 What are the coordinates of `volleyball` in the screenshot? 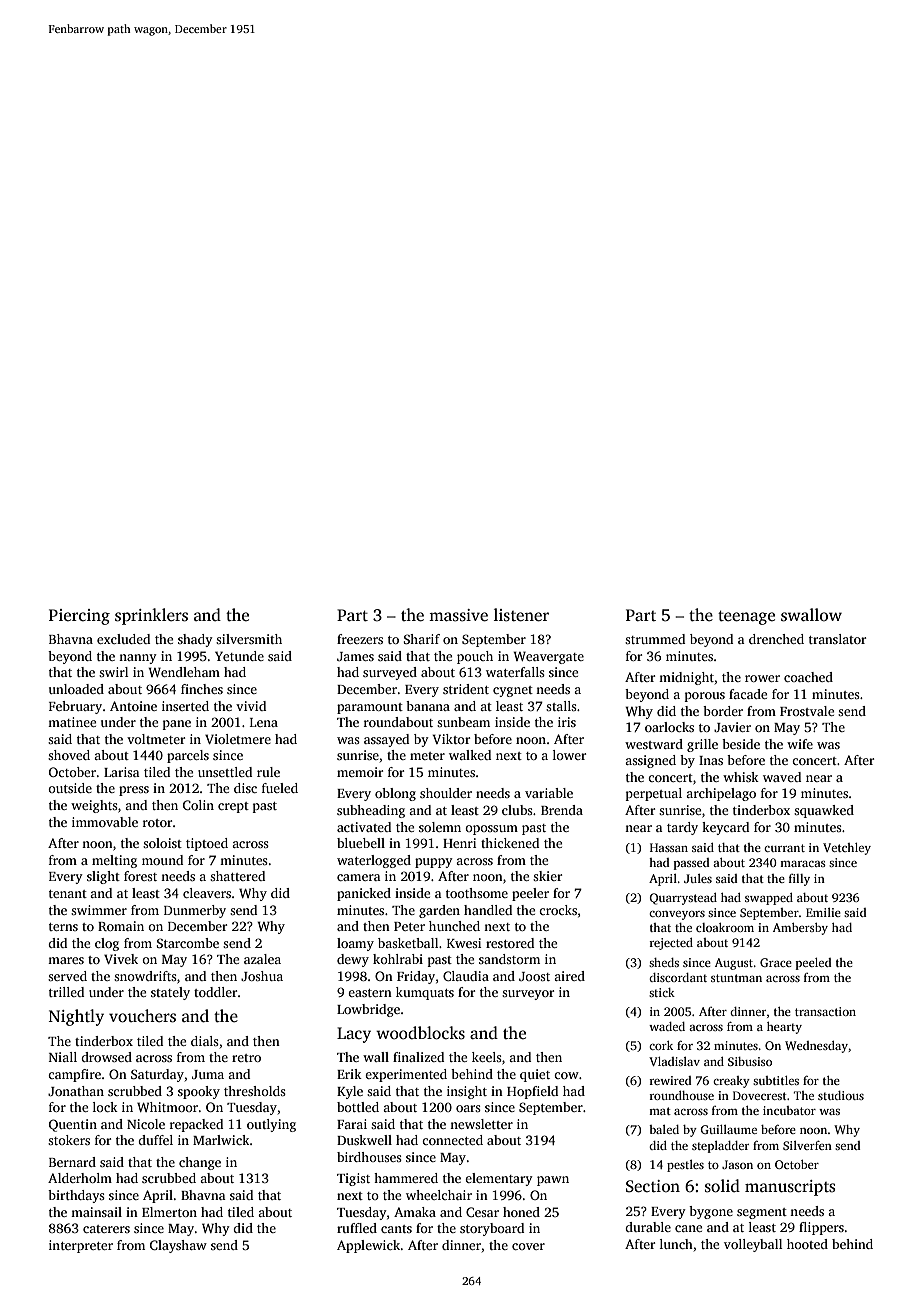 It's located at (753, 1245).
